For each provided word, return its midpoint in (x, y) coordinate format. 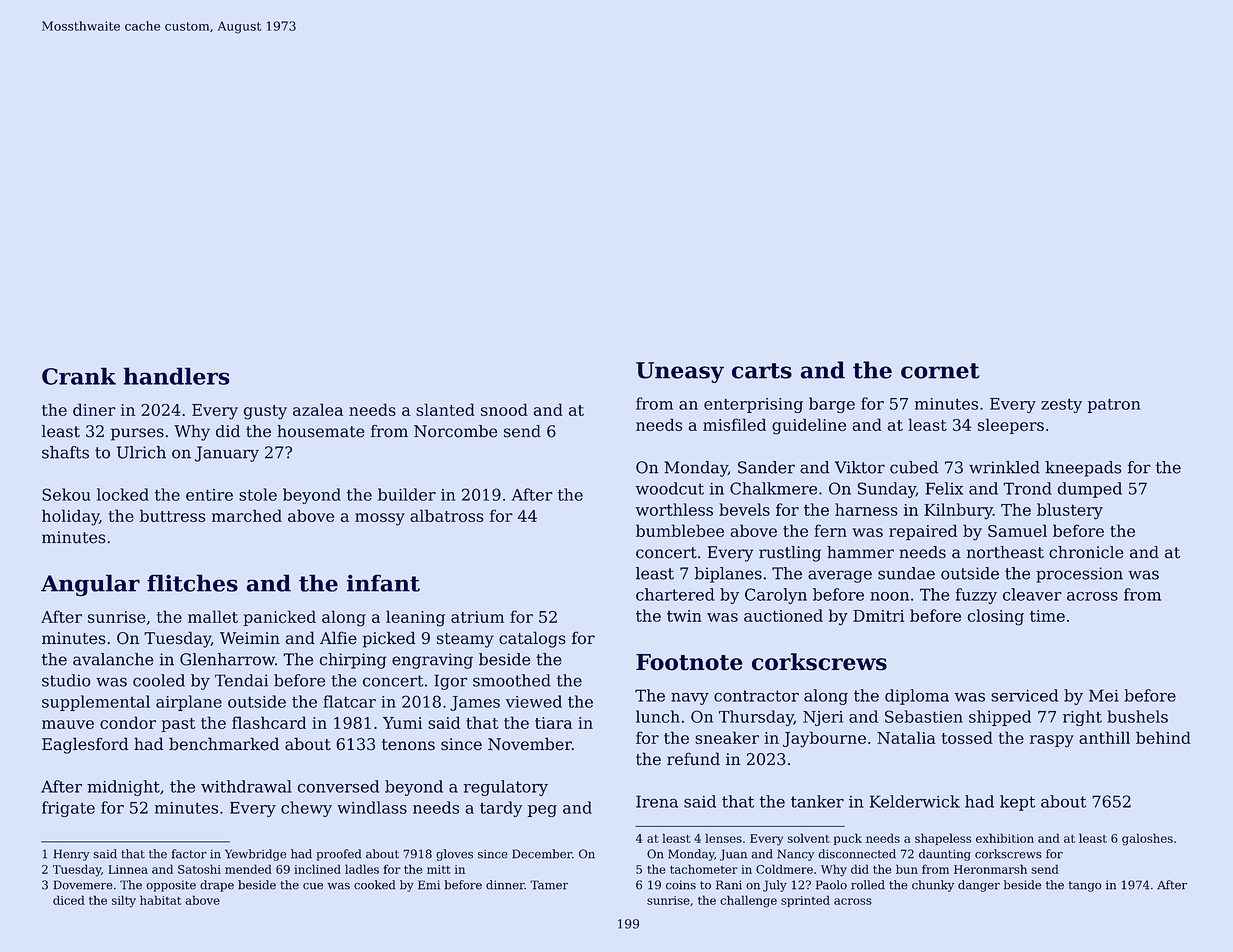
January (227, 454)
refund (693, 759)
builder (407, 494)
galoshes (1147, 839)
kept (1017, 803)
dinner (505, 885)
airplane (189, 703)
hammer (860, 552)
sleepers (1011, 426)
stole (258, 494)
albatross (447, 515)
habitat (161, 900)
